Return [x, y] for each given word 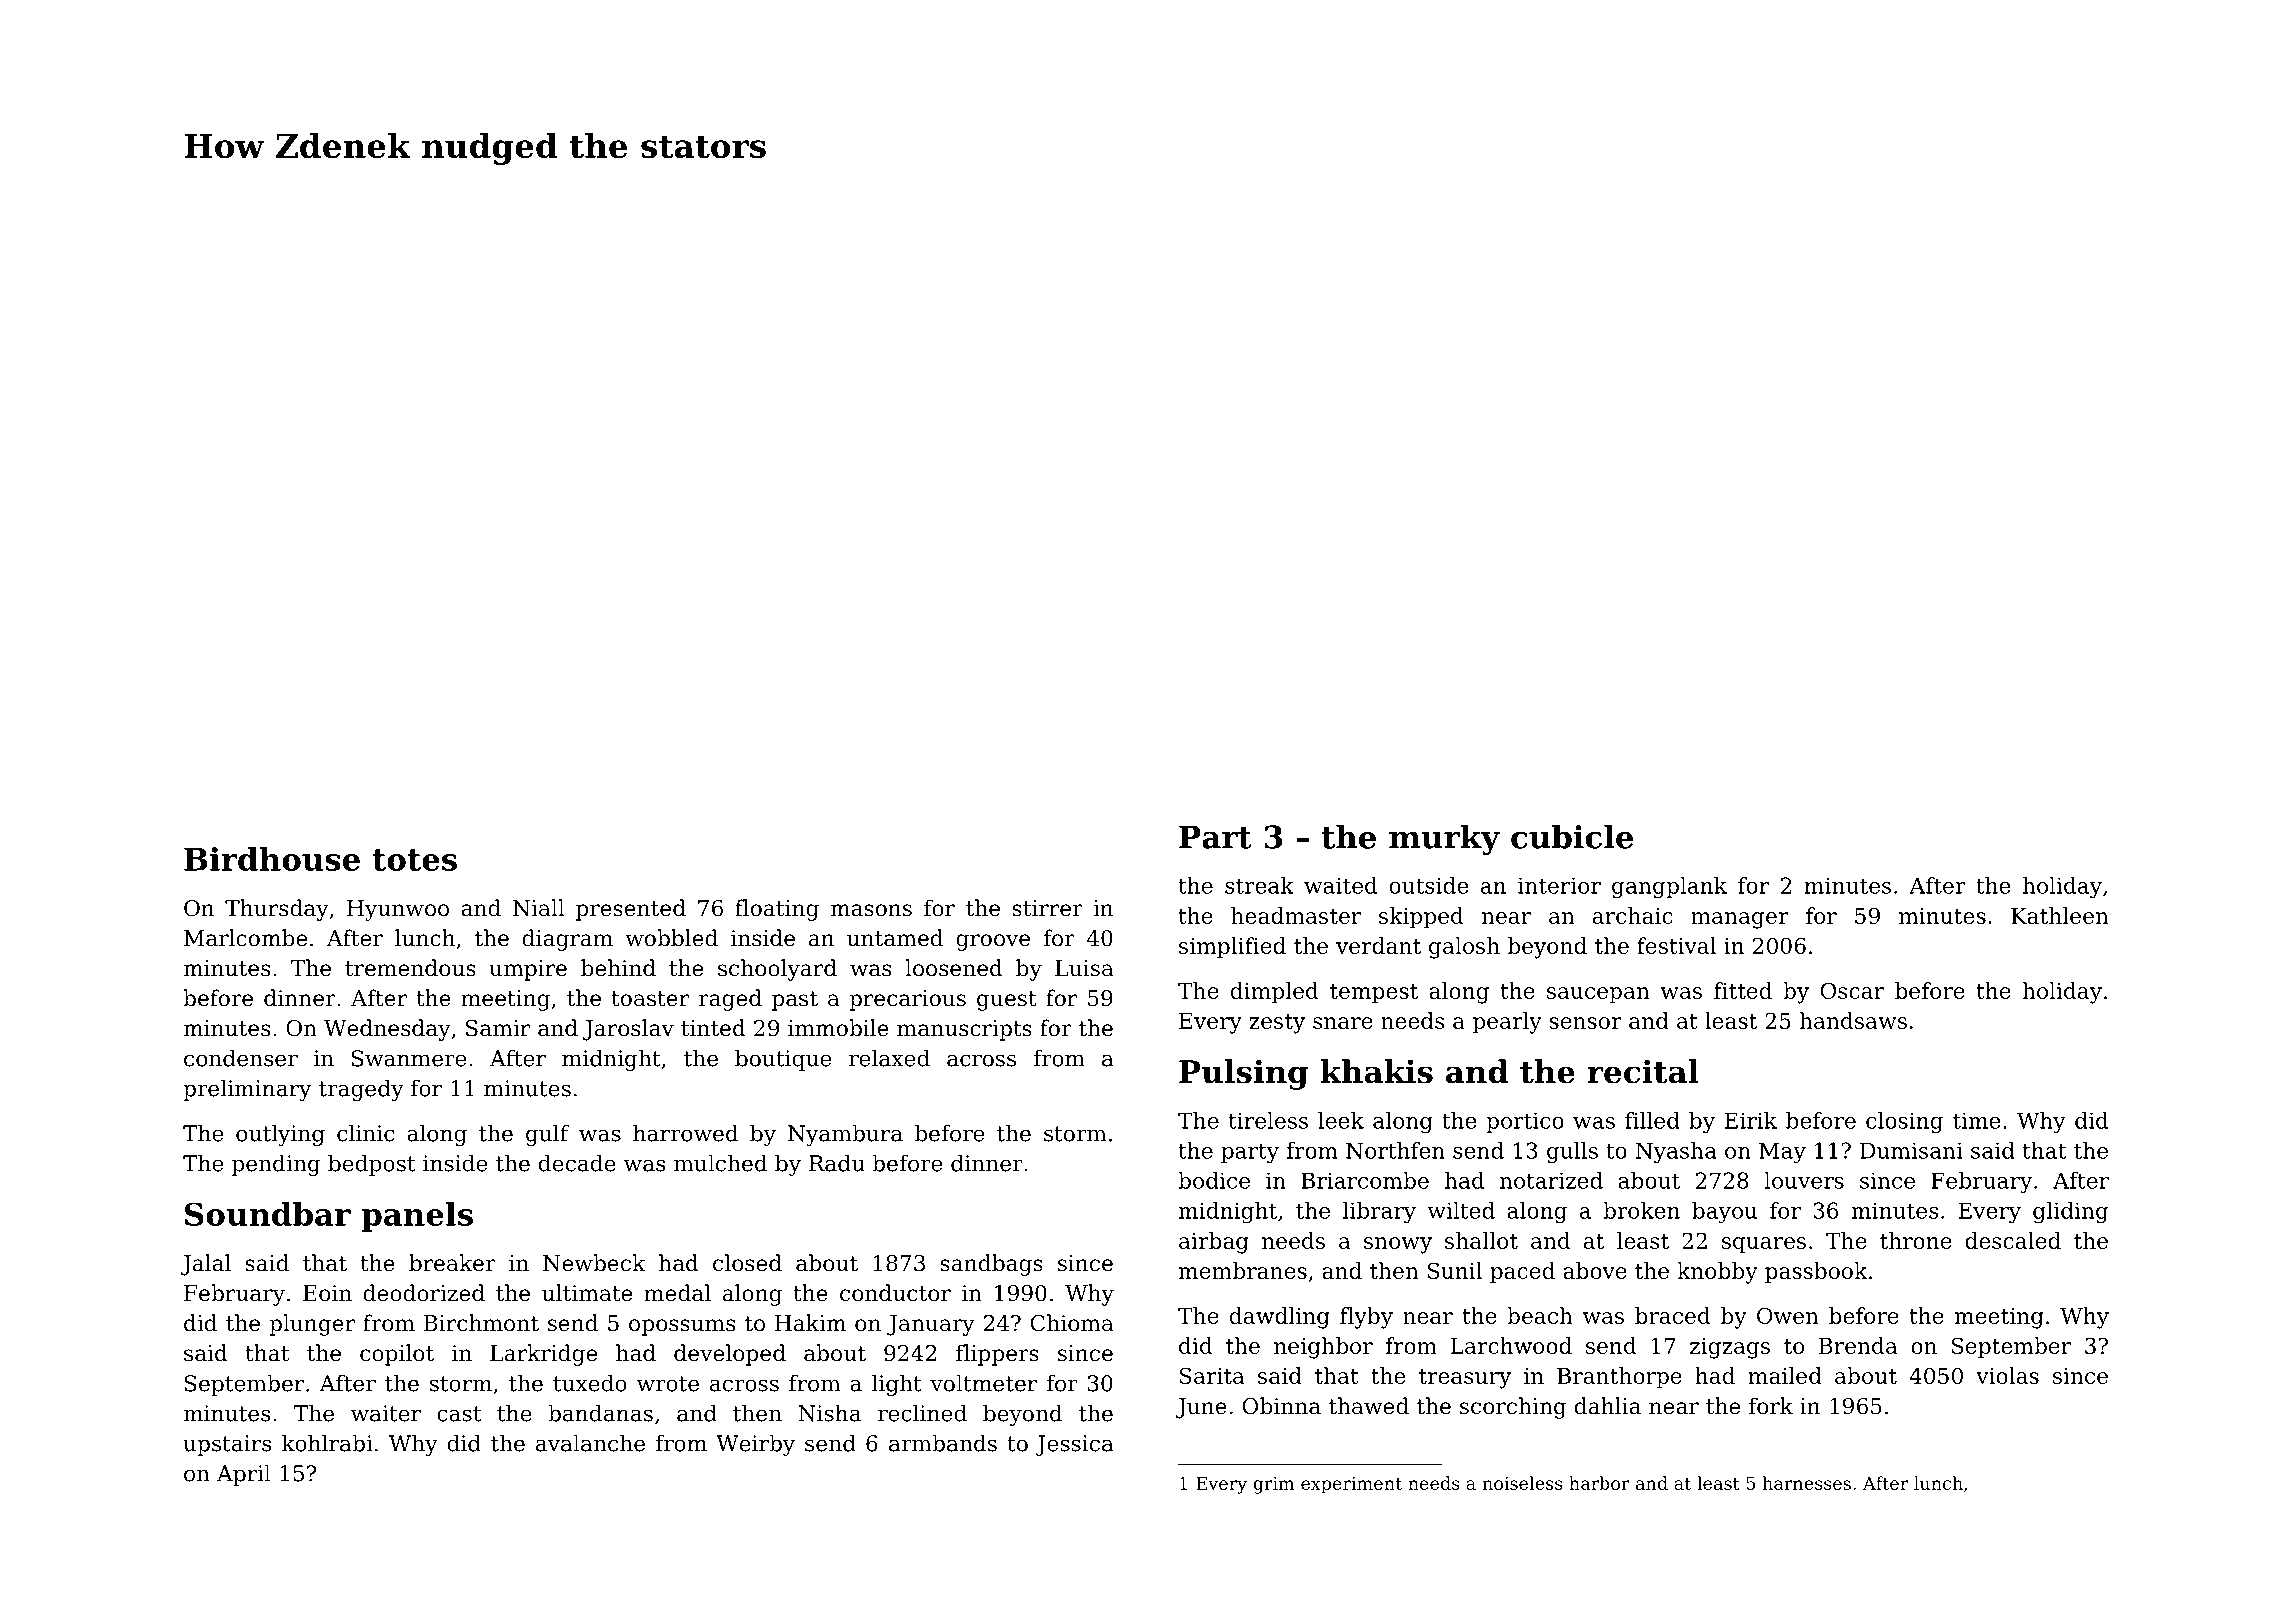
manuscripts [964, 1030]
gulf [547, 1135]
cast [459, 1414]
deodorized [424, 1293]
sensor [1585, 1023]
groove [993, 942]
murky [1444, 839]
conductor [895, 1293]
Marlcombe [245, 938]
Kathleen [2060, 915]
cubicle [1572, 836]
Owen [1788, 1315]
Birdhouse [272, 859]
